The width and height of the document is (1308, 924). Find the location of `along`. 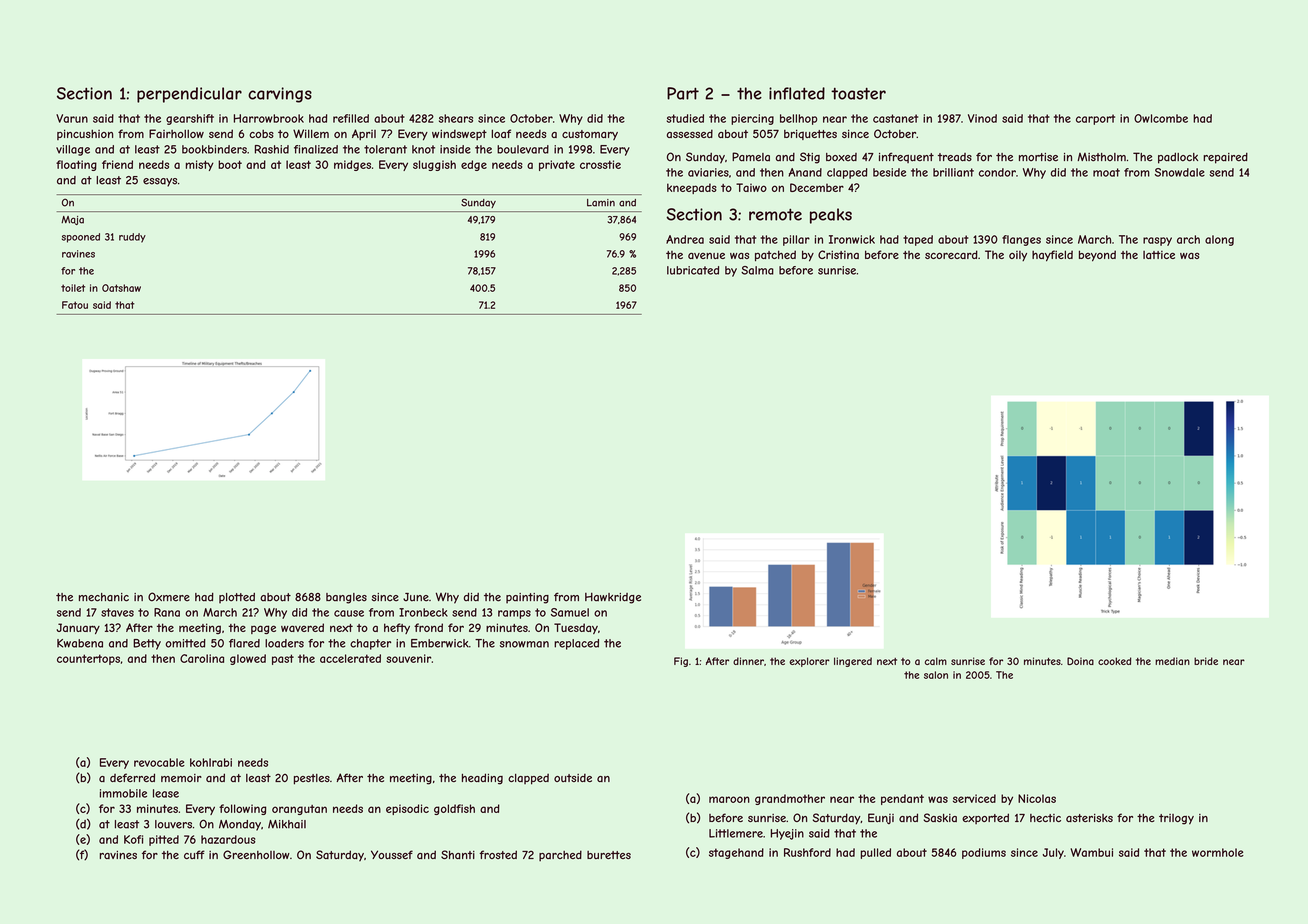

along is located at coordinates (1219, 240).
